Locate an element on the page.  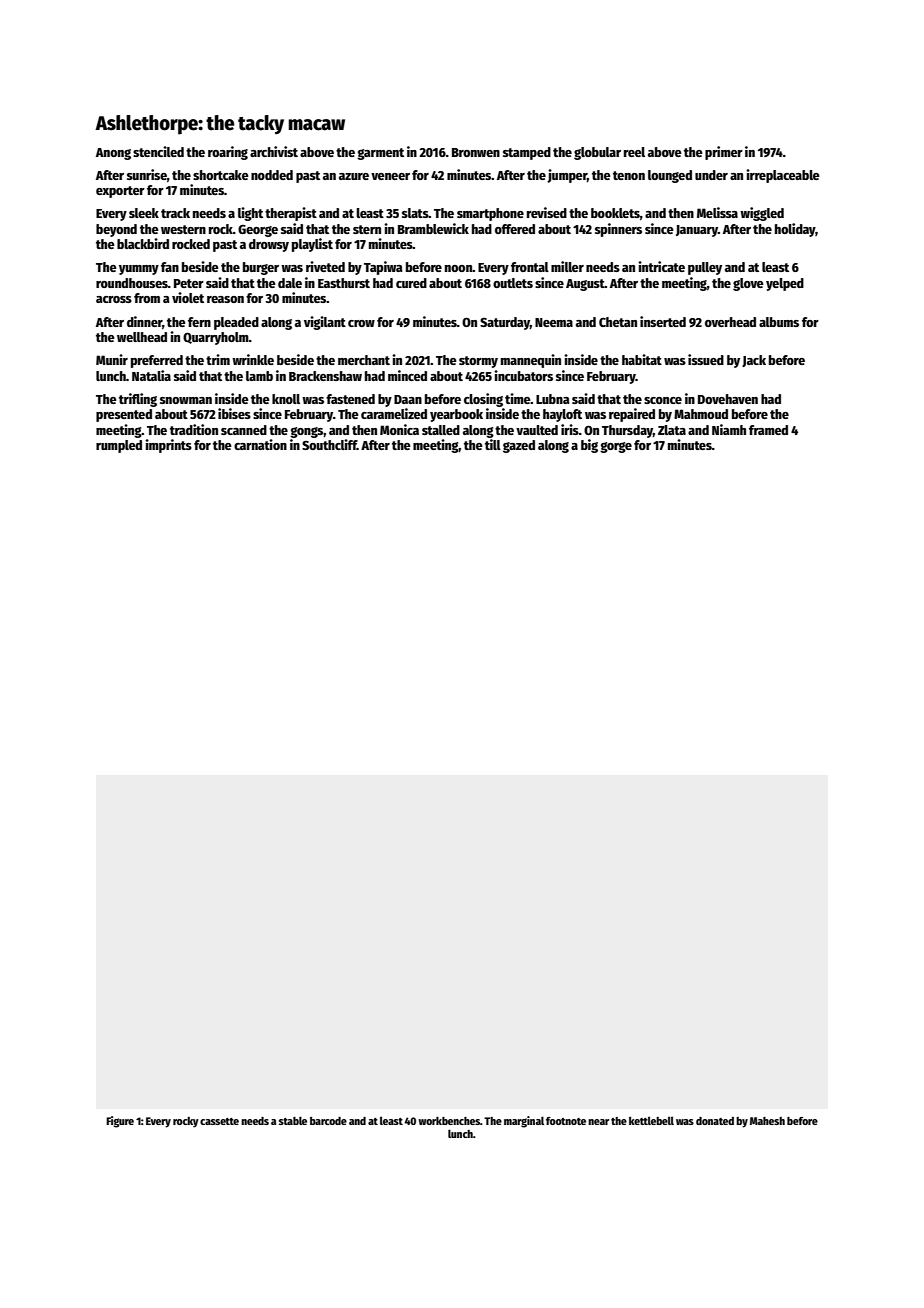
workbenches is located at coordinates (449, 1121).
